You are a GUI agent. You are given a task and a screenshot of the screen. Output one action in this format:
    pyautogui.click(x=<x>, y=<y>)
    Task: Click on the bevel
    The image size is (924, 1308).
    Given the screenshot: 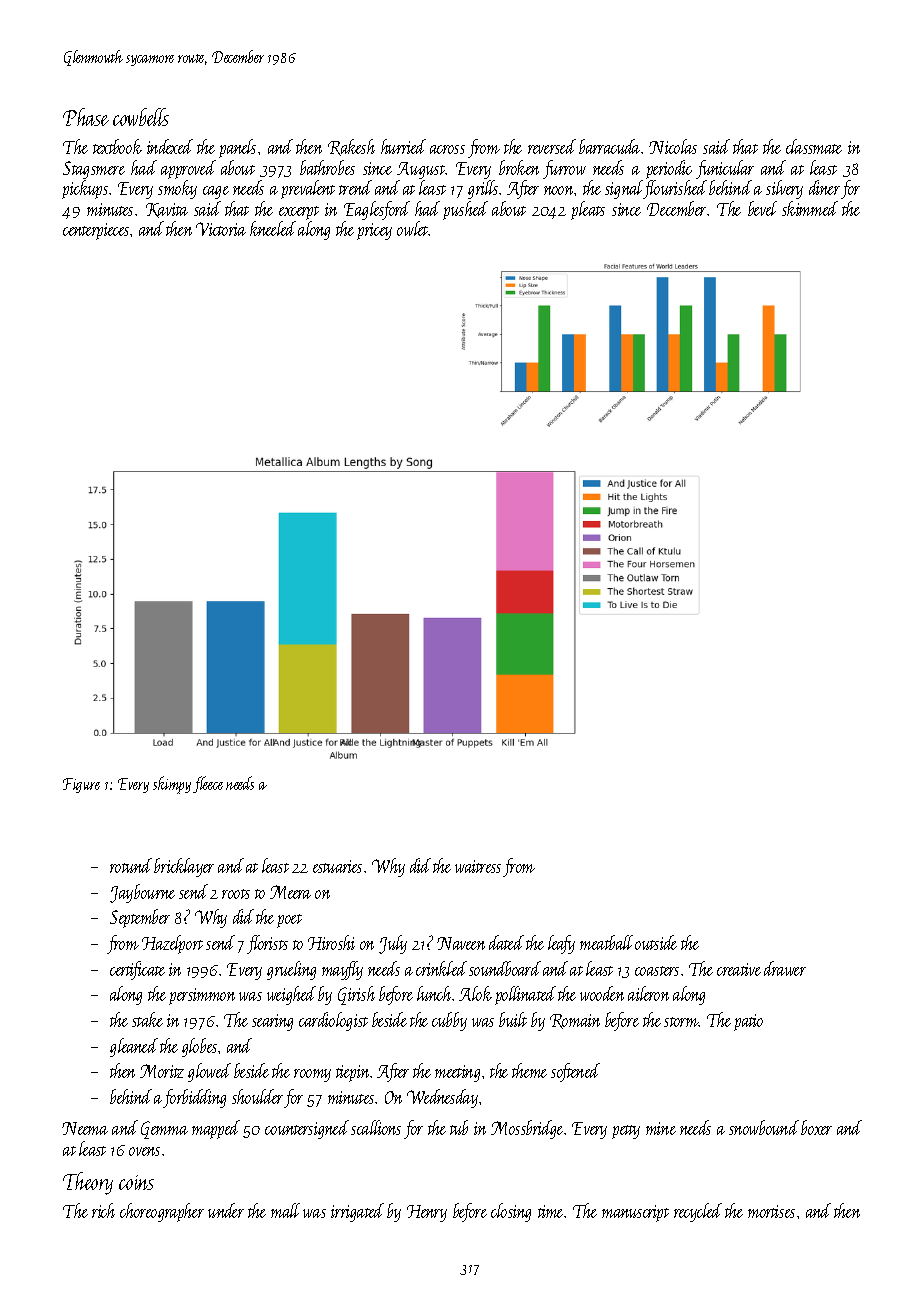 What is the action you would take?
    pyautogui.click(x=762, y=208)
